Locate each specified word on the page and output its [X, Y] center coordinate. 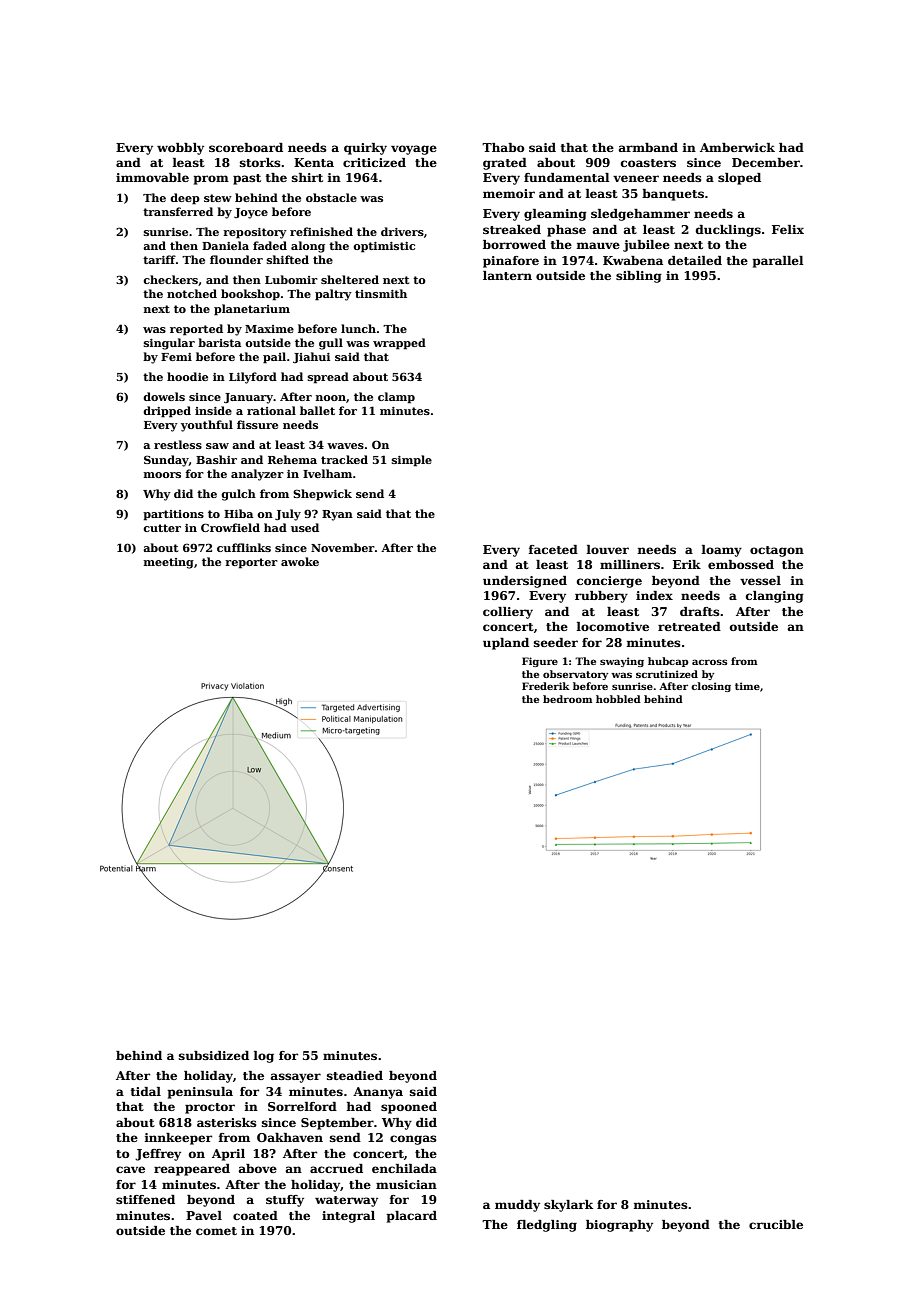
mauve [598, 245]
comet [216, 1231]
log [263, 1057]
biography [619, 1226]
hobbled [618, 699]
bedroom [567, 699]
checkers [170, 279]
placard [411, 1217]
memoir [509, 193]
